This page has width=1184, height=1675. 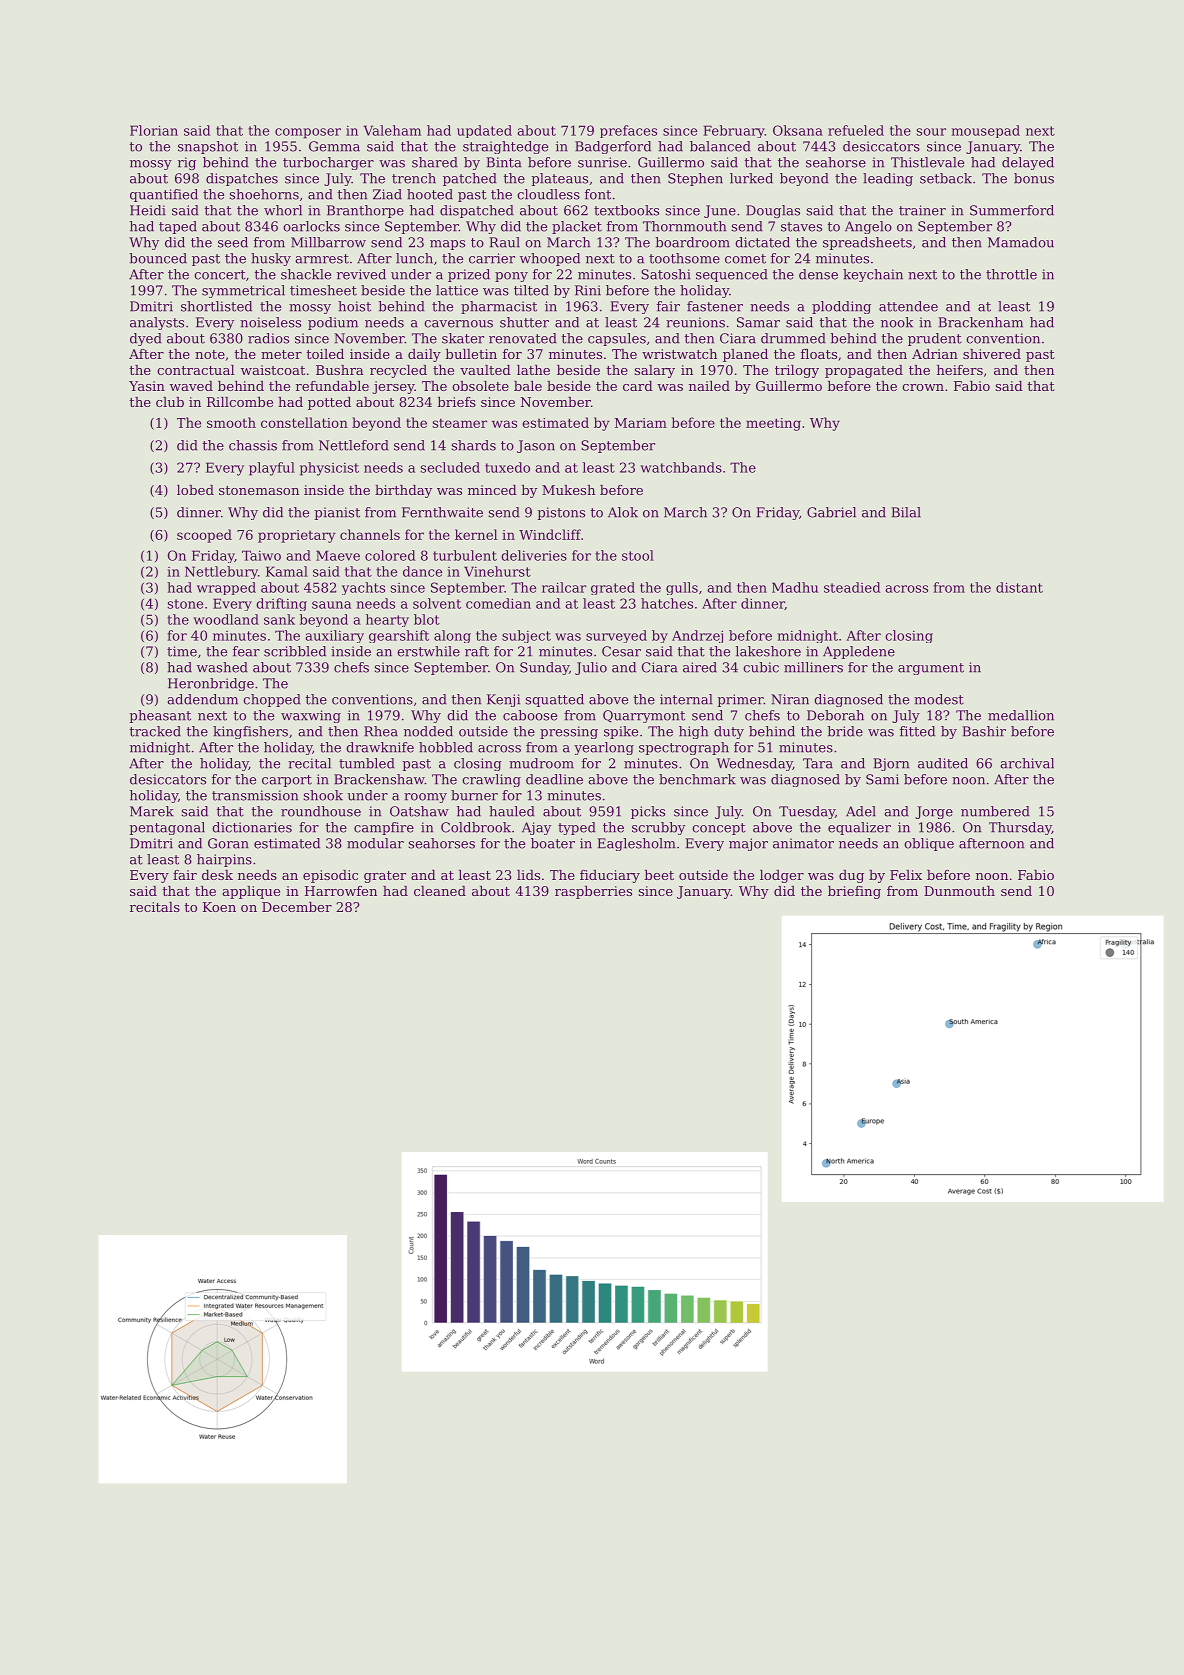 What do you see at coordinates (628, 131) in the page?
I see `prefaces` at bounding box center [628, 131].
